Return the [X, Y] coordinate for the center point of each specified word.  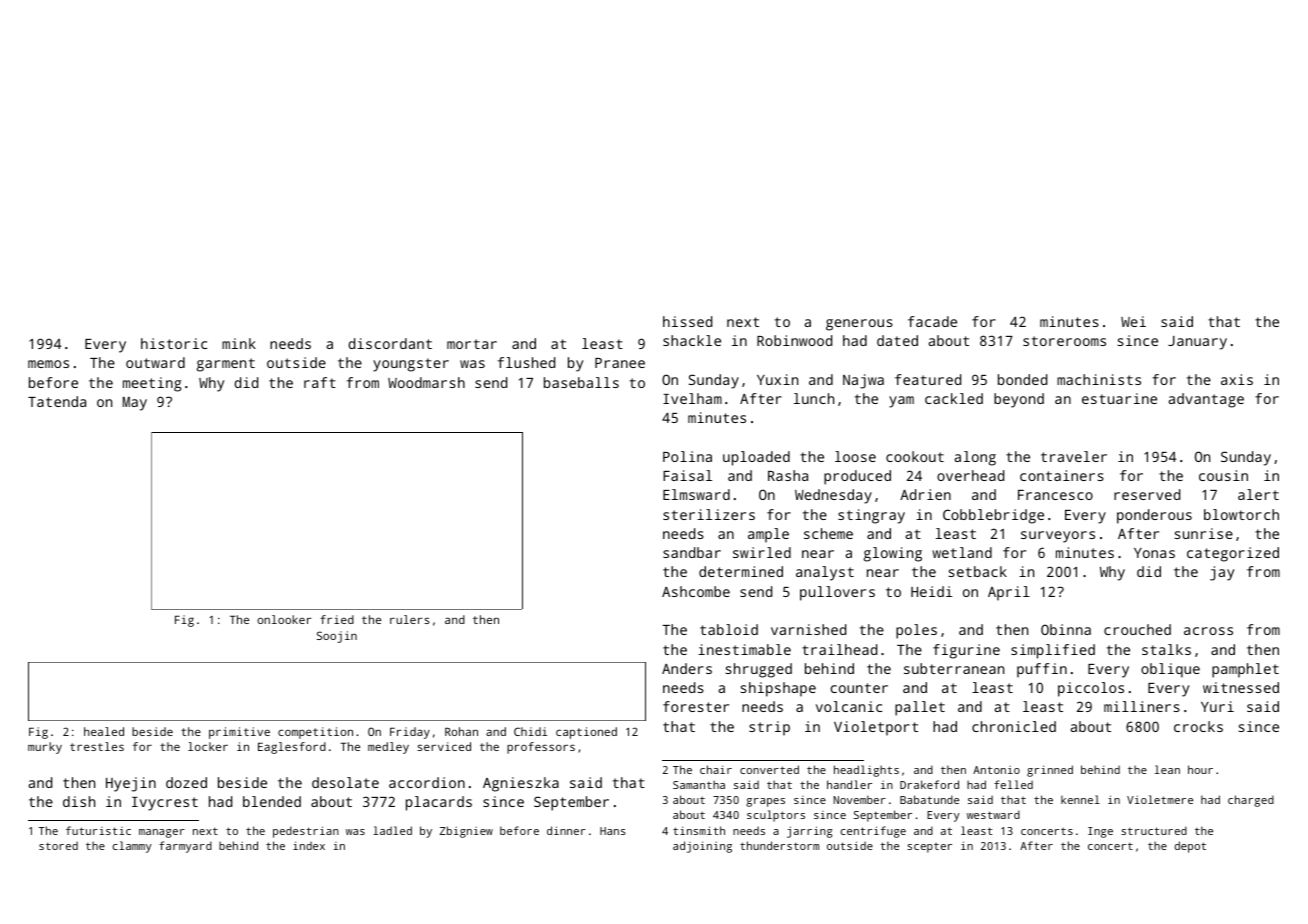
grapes [765, 802]
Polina [687, 456]
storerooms [1064, 341]
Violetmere [1160, 799]
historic [174, 343]
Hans [613, 831]
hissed [687, 321]
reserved [1147, 494]
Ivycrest [165, 804]
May [135, 404]
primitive [239, 733]
